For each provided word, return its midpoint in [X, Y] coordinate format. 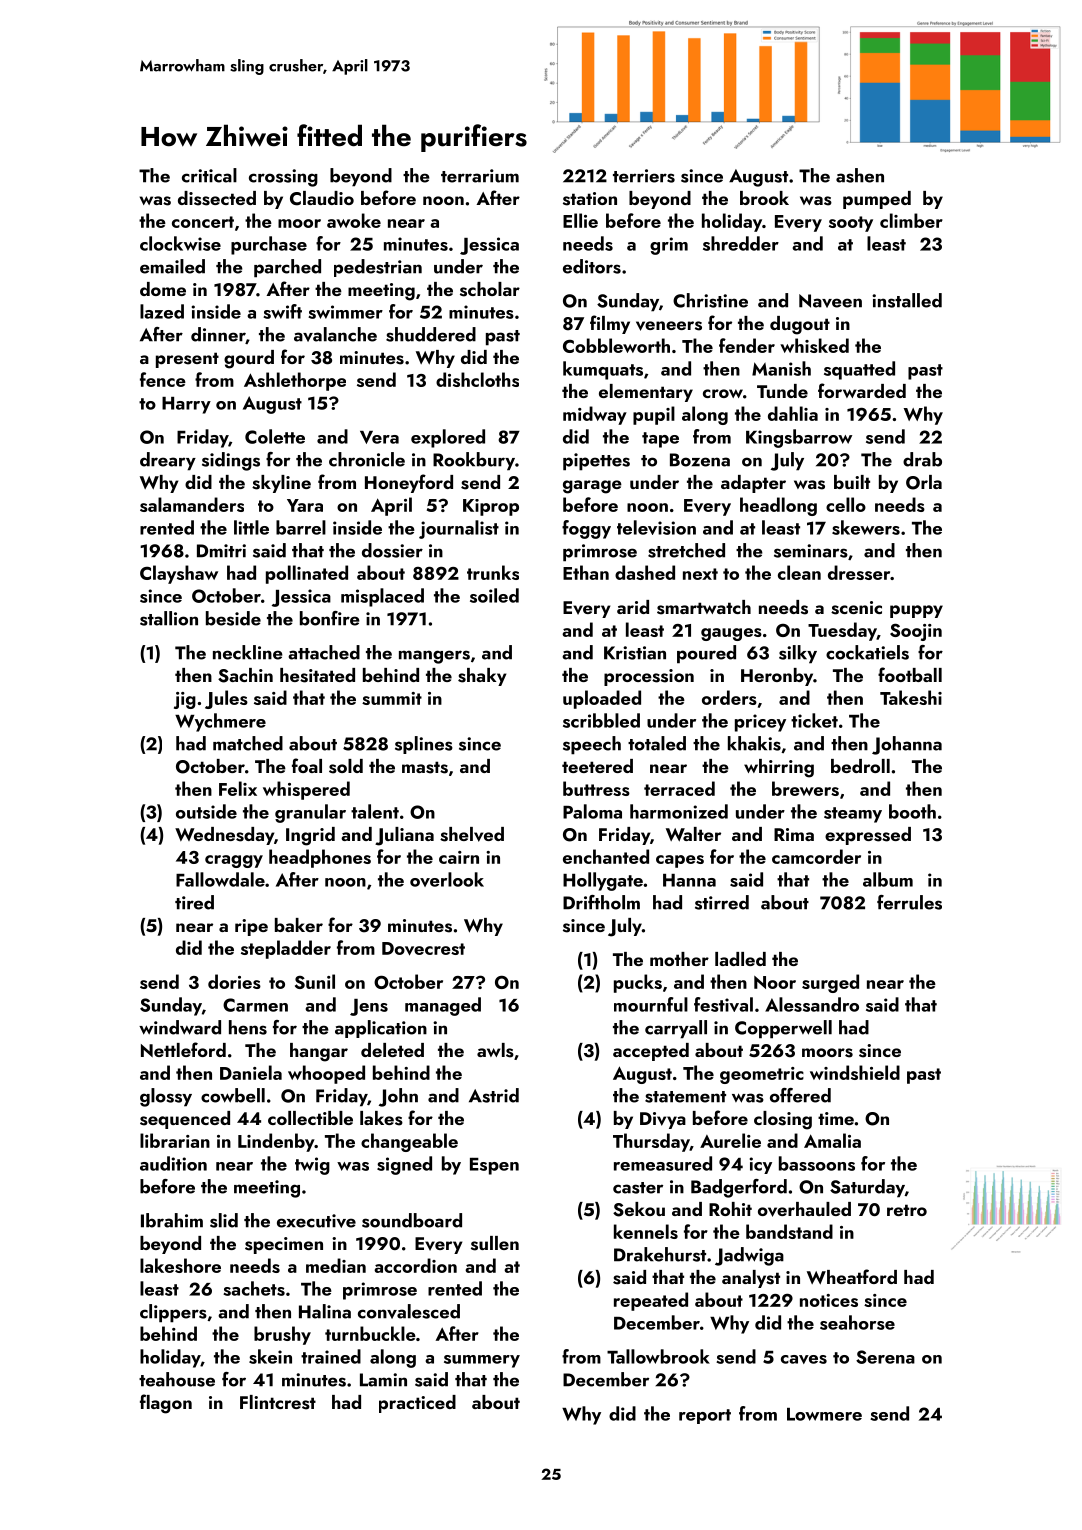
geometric [762, 1075]
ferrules [909, 902]
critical [209, 175]
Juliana [404, 836]
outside [206, 811]
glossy [166, 1097]
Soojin [916, 632]
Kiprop [491, 507]
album [888, 879]
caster [638, 1188]
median [336, 1265]
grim [669, 246]
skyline [281, 484]
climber [911, 220]
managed [443, 1006]
